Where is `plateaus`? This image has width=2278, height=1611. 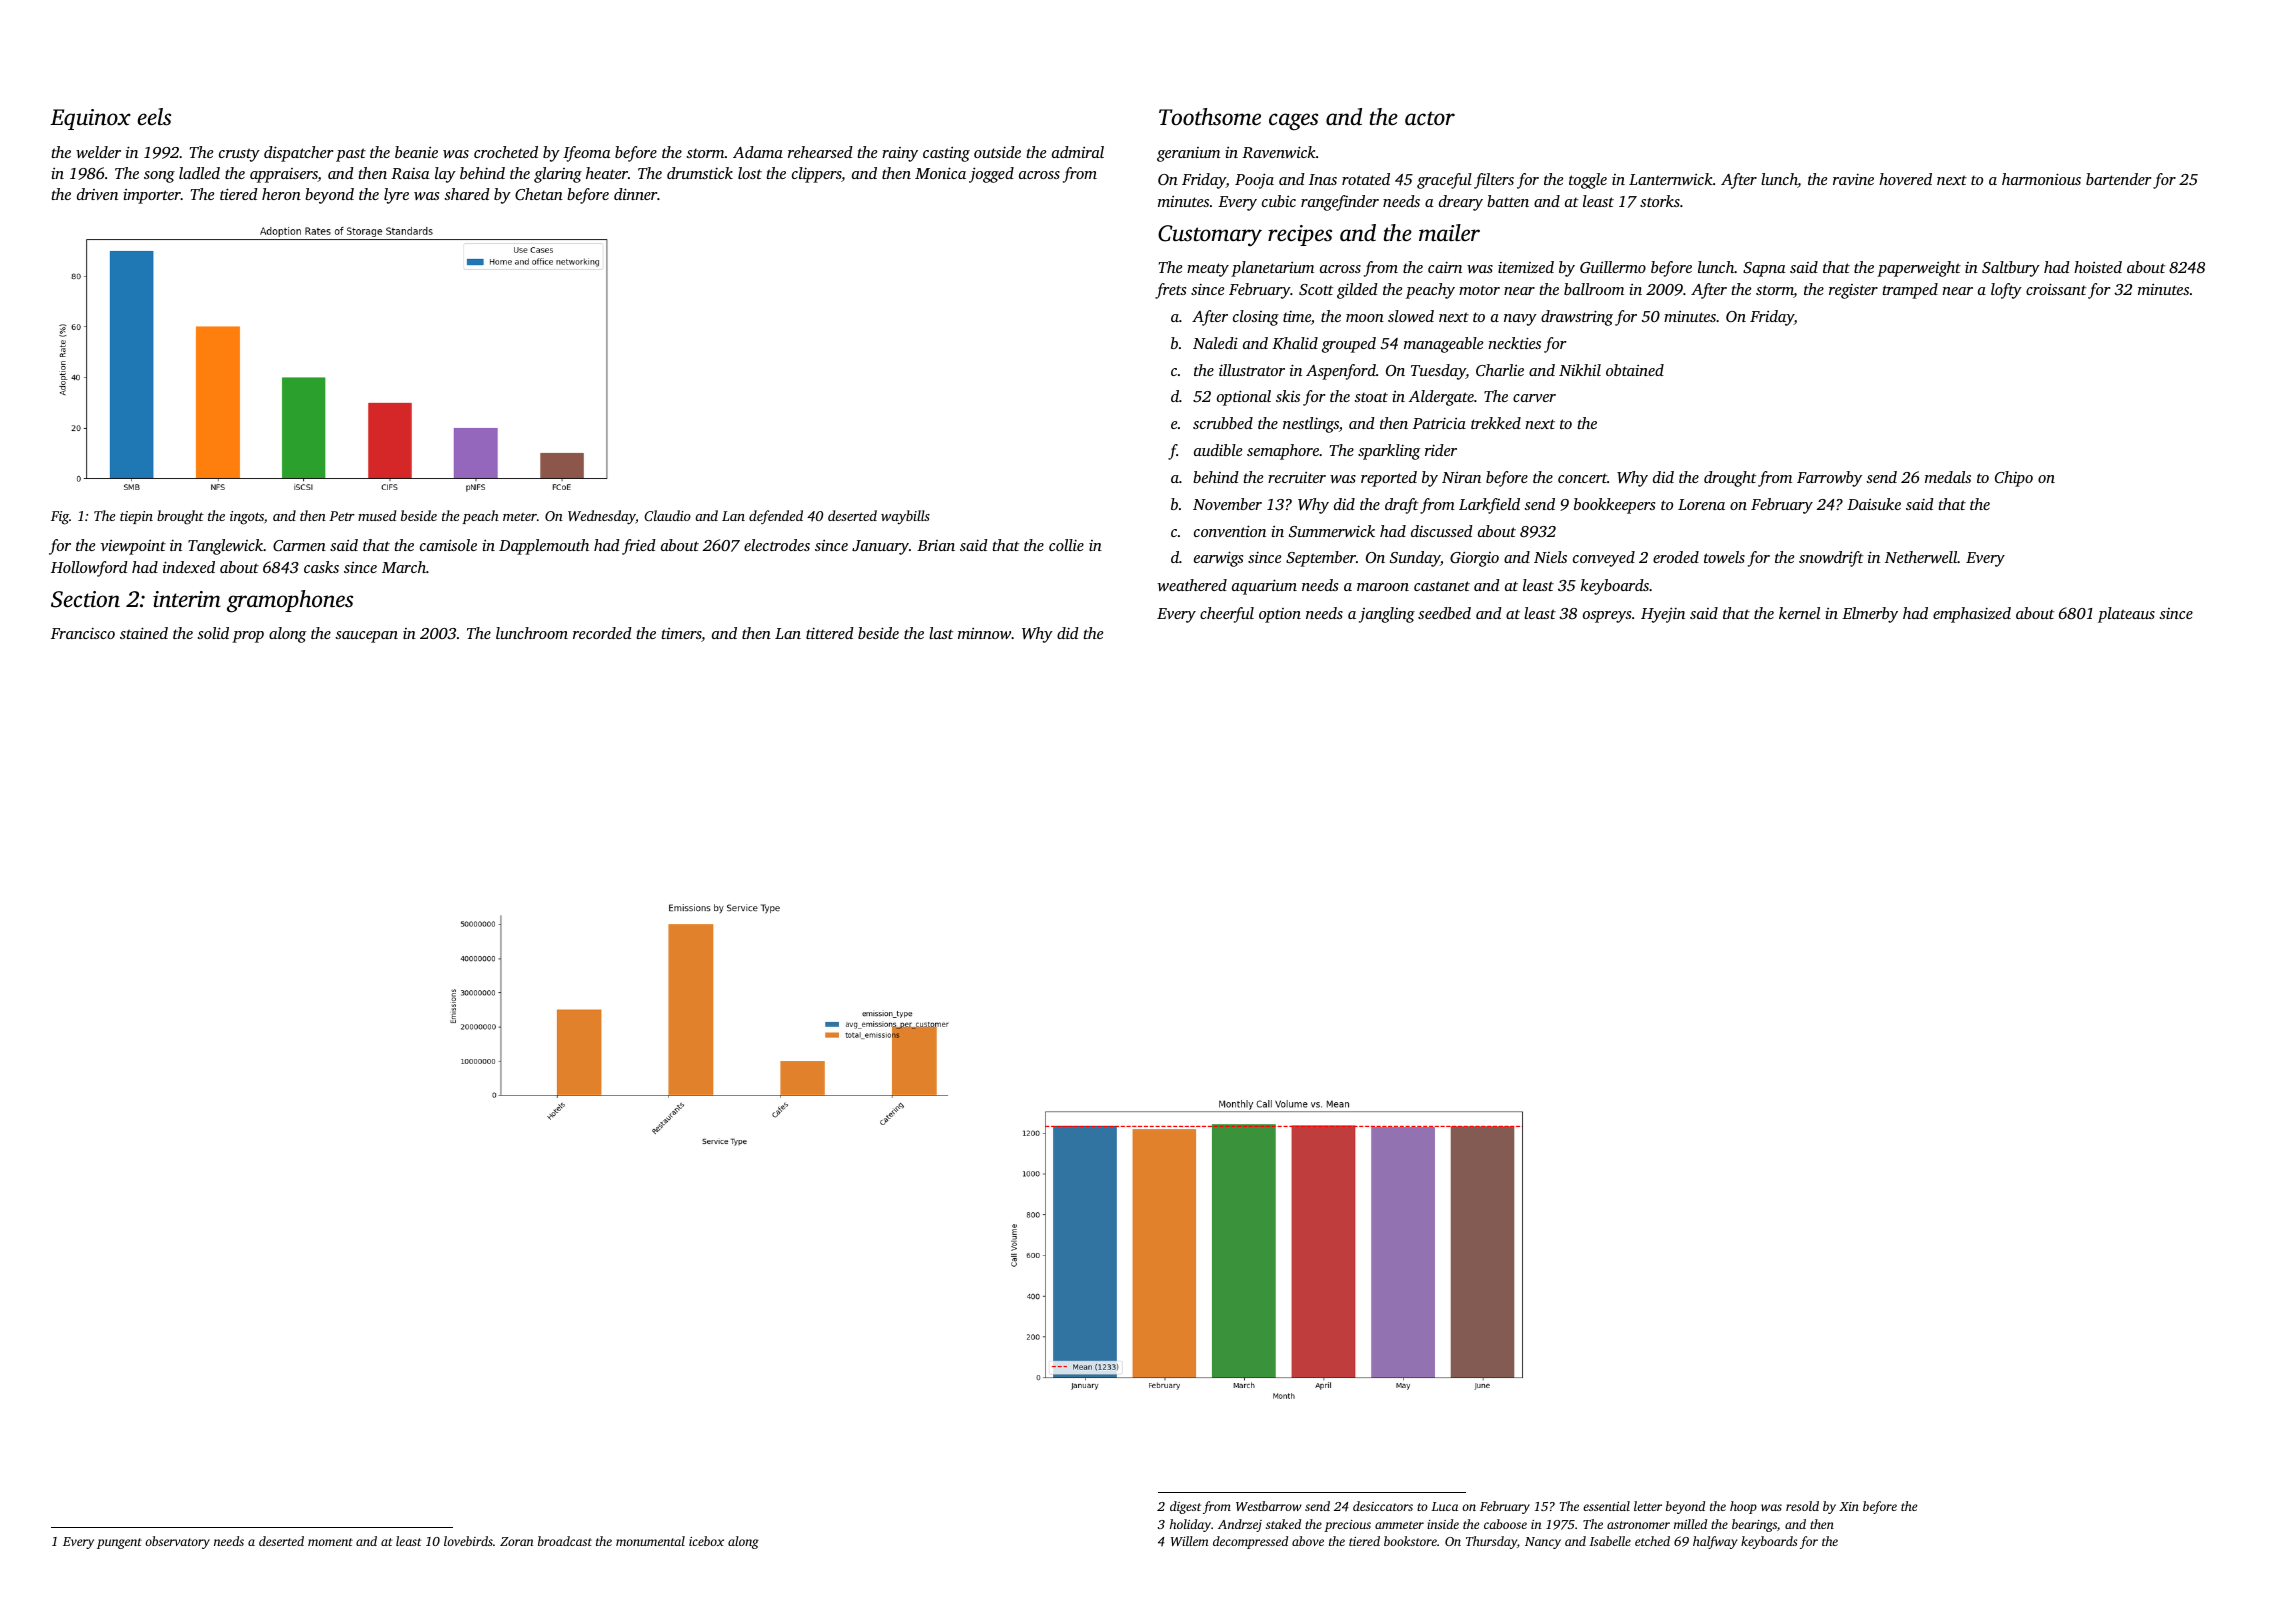 plateaus is located at coordinates (2126, 615).
